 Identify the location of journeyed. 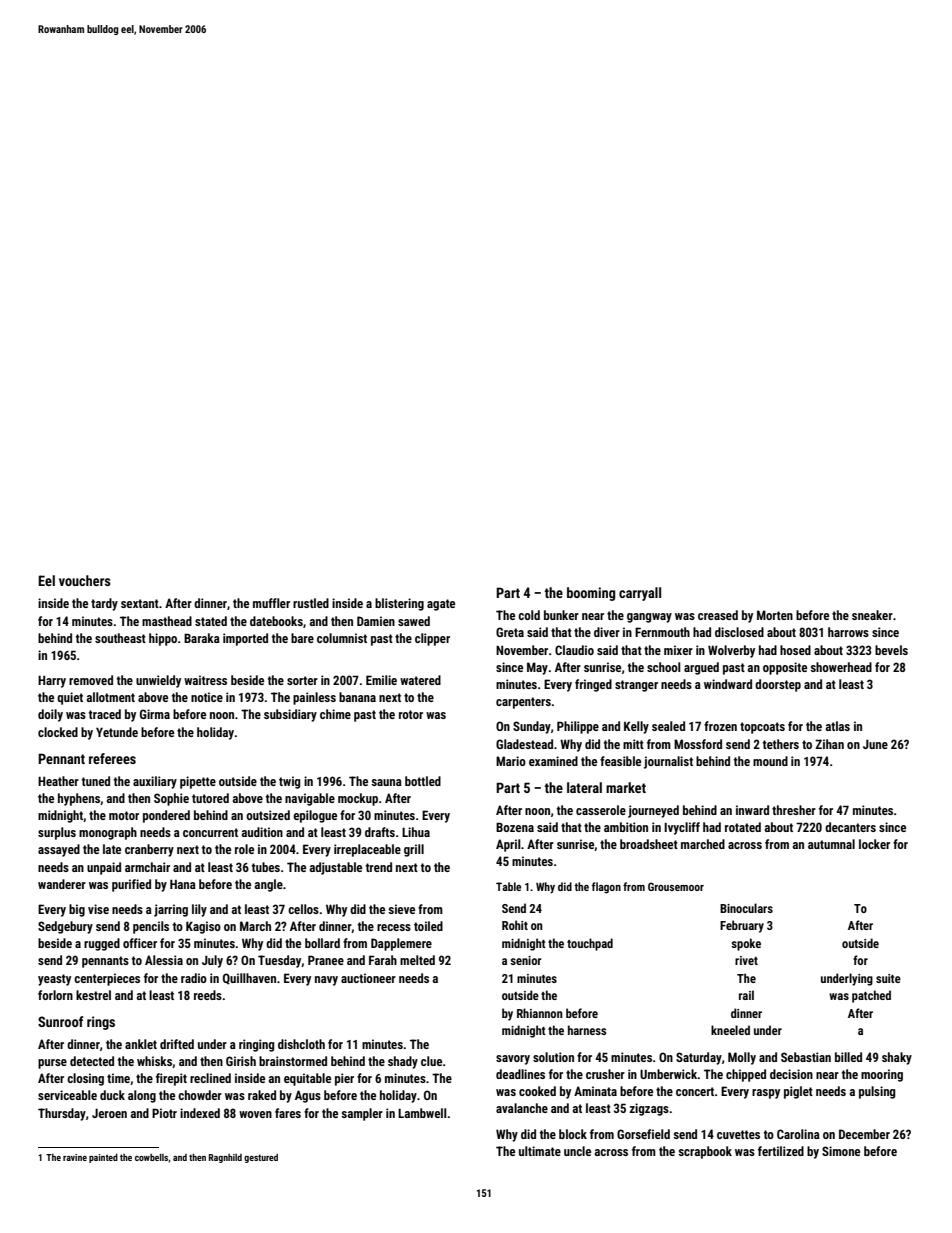
(653, 811).
